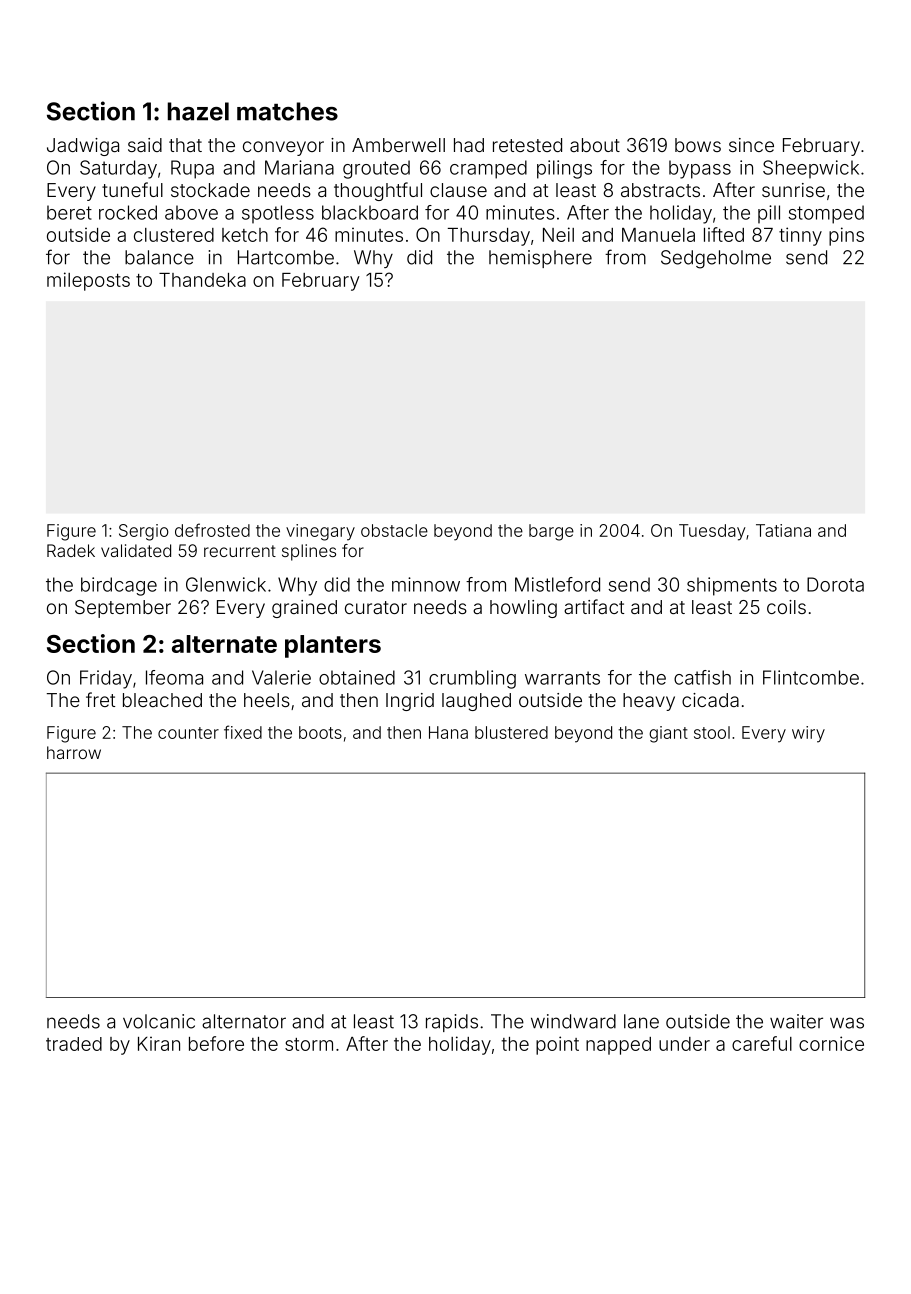 The width and height of the document is (911, 1294). Describe the element at coordinates (595, 145) in the document. I see `about` at that location.
